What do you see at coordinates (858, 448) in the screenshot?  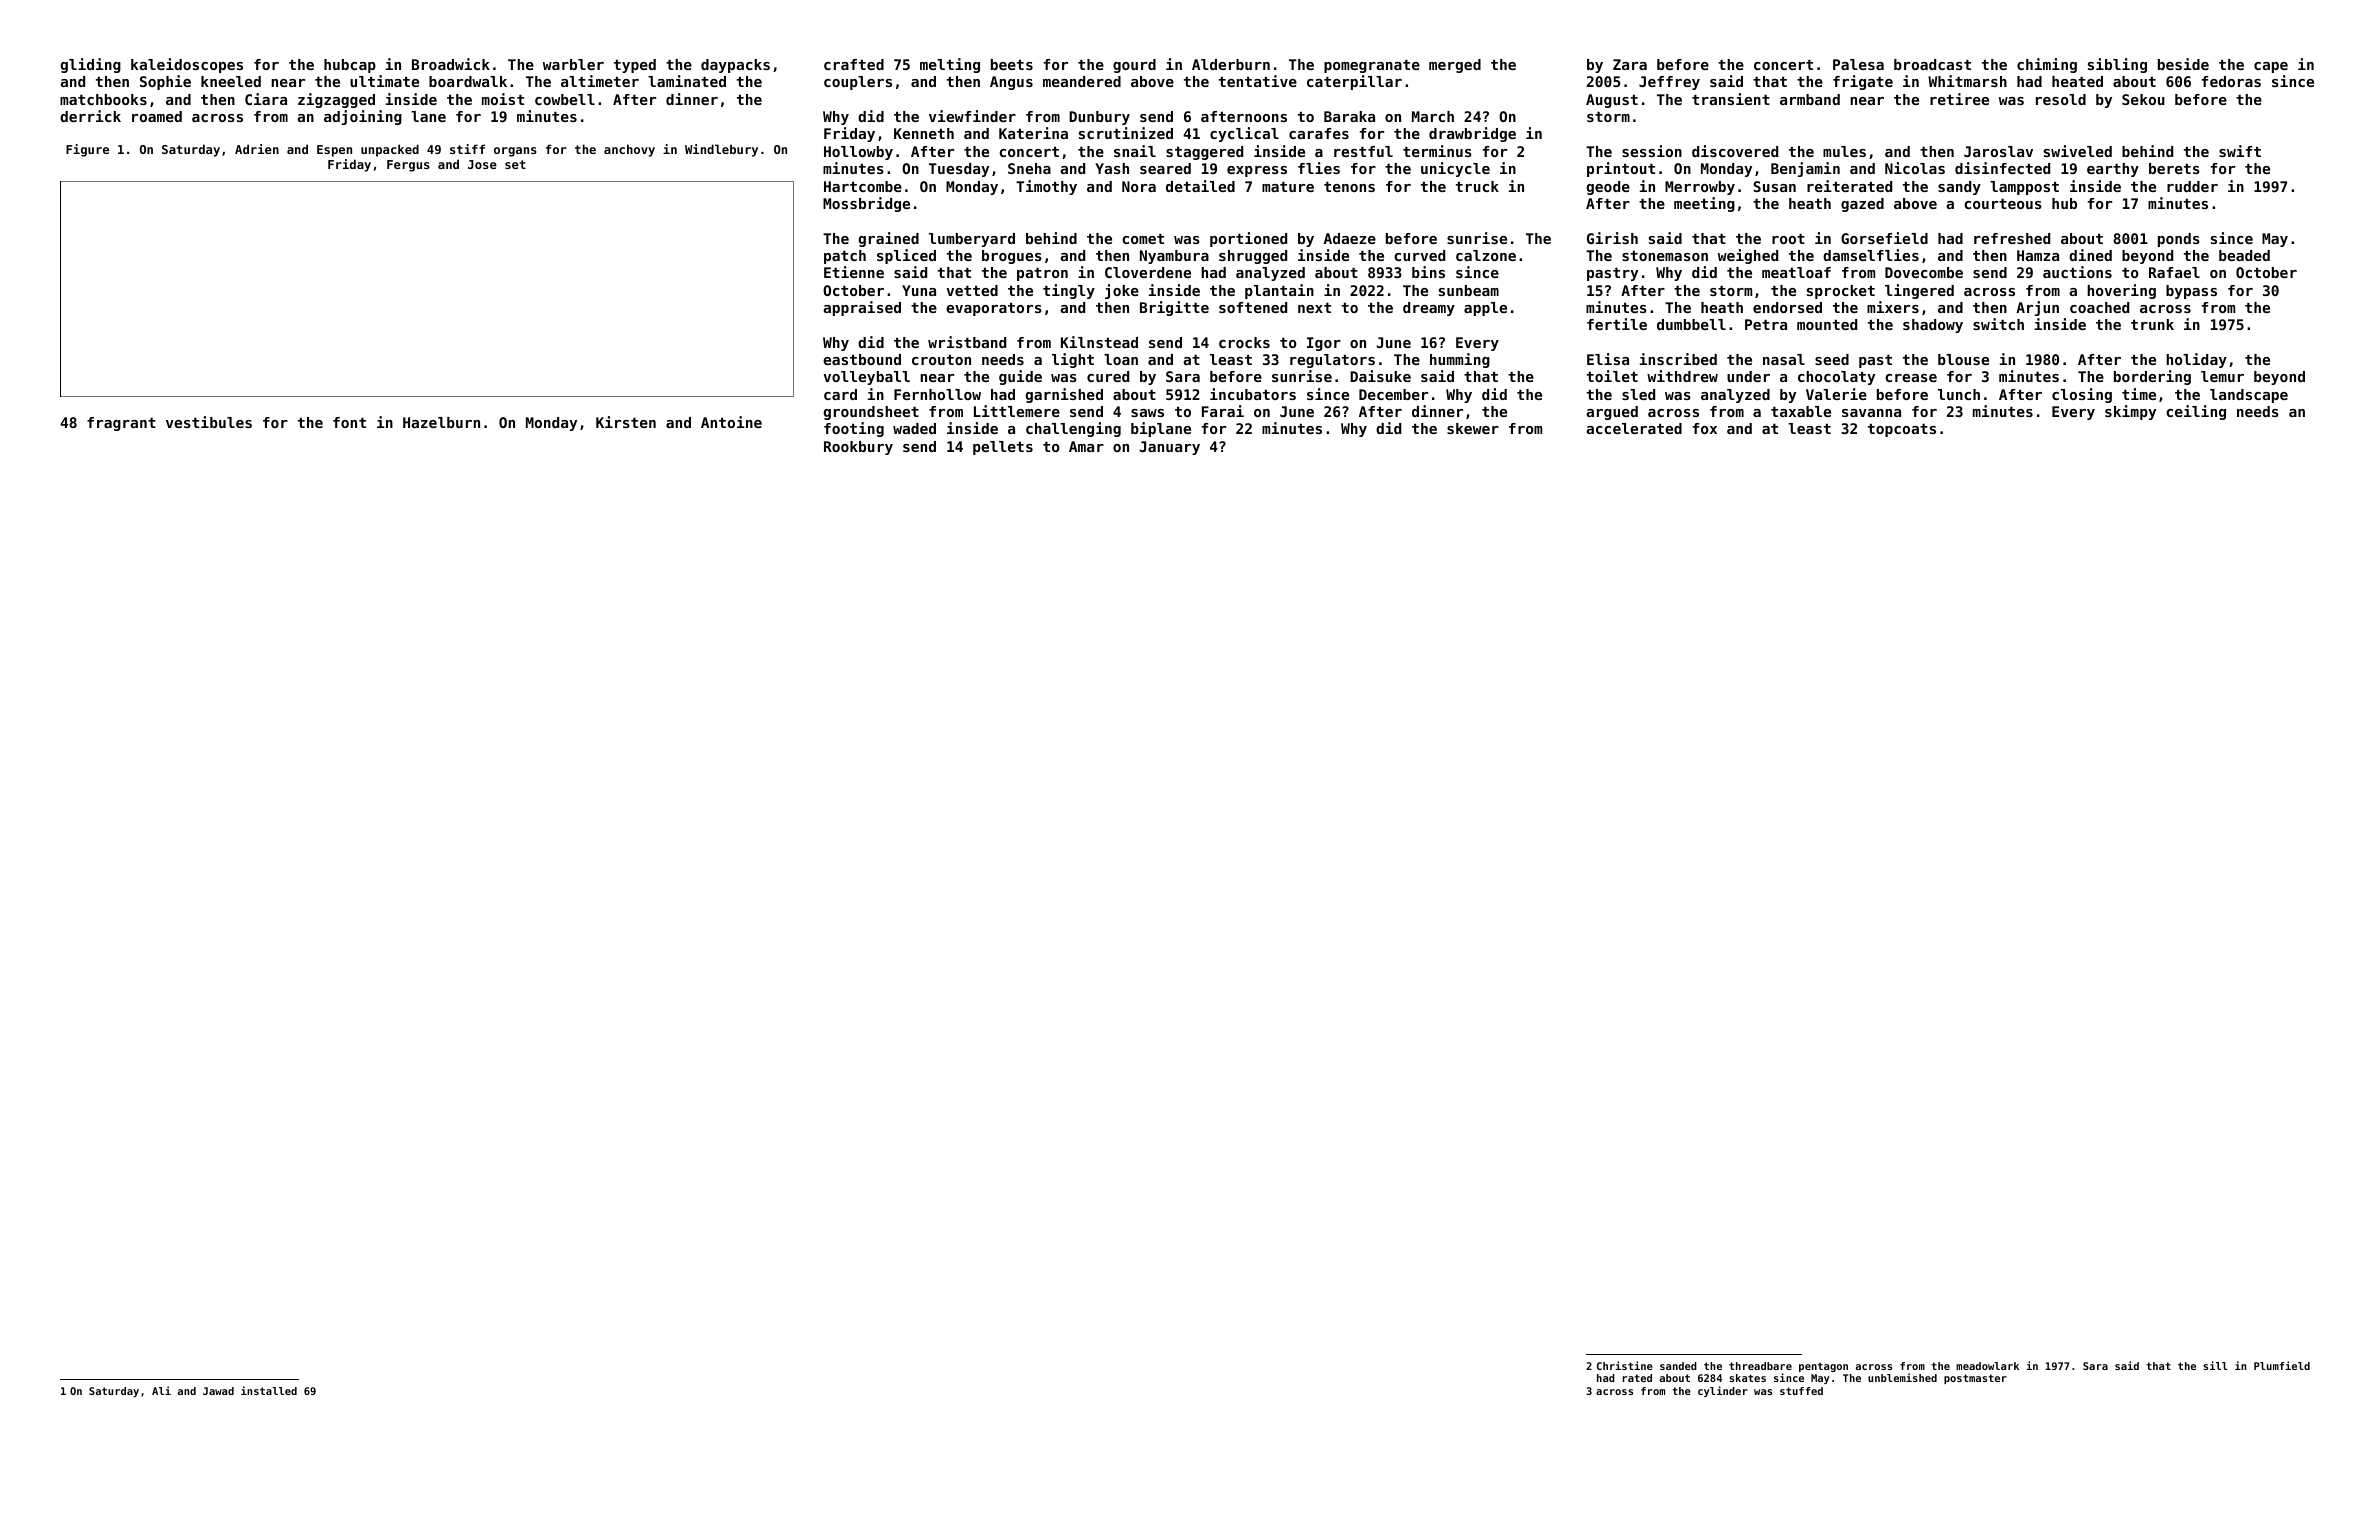 I see `Rookbury` at bounding box center [858, 448].
